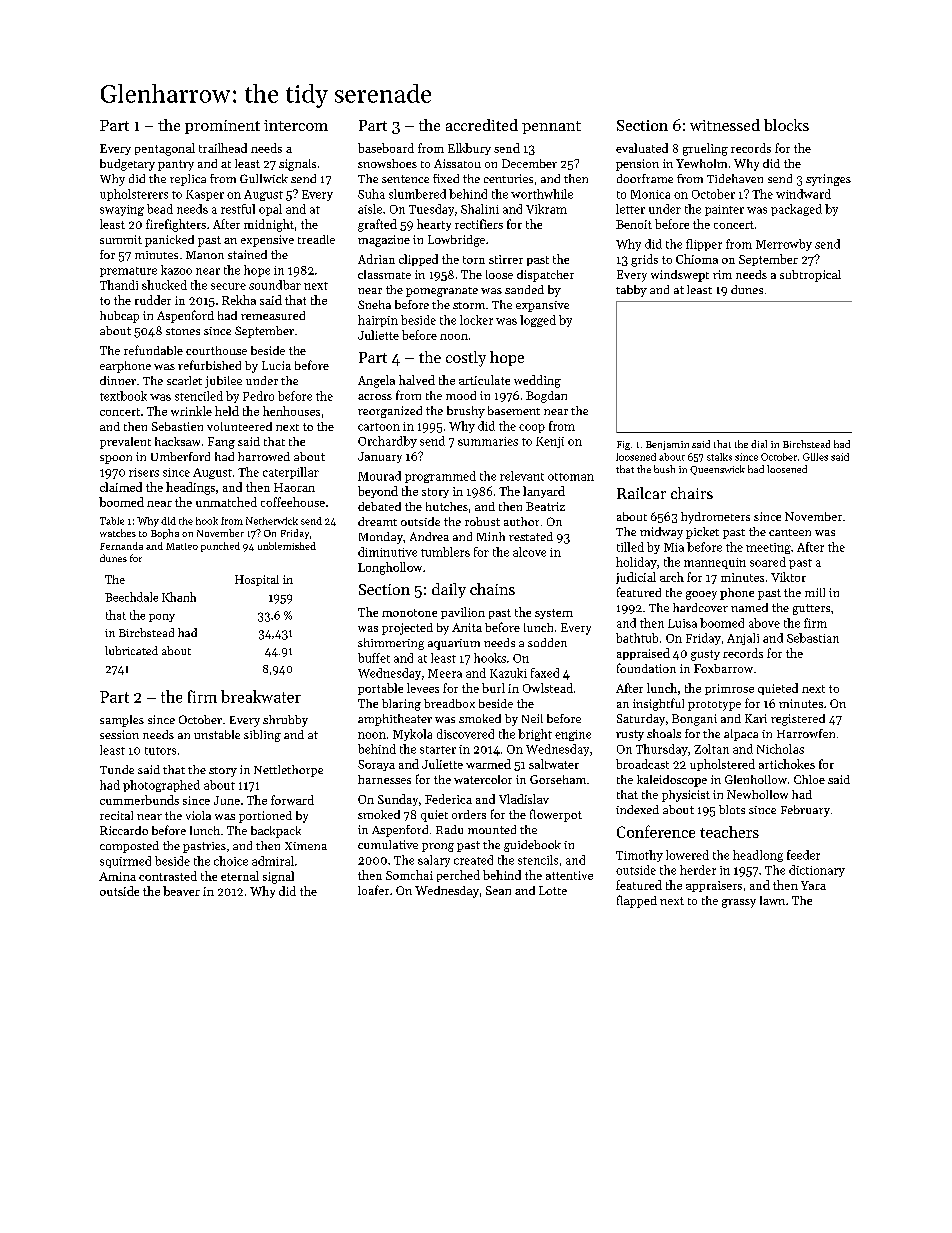  What do you see at coordinates (488, 441) in the page?
I see `summaries` at bounding box center [488, 441].
